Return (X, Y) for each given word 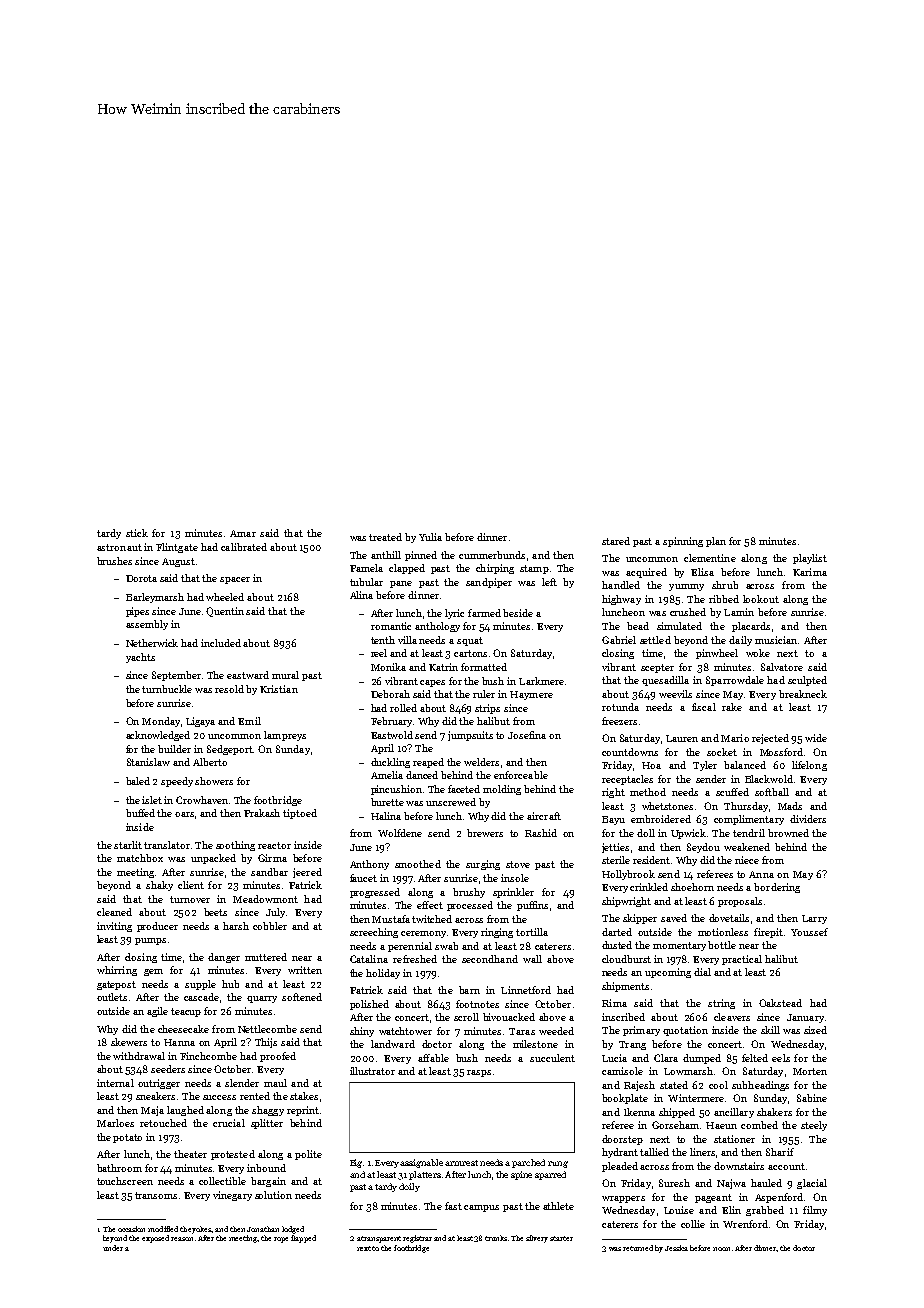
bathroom (119, 1168)
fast (453, 1206)
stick (137, 533)
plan (716, 542)
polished (369, 1005)
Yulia (430, 537)
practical (742, 960)
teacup (186, 1012)
